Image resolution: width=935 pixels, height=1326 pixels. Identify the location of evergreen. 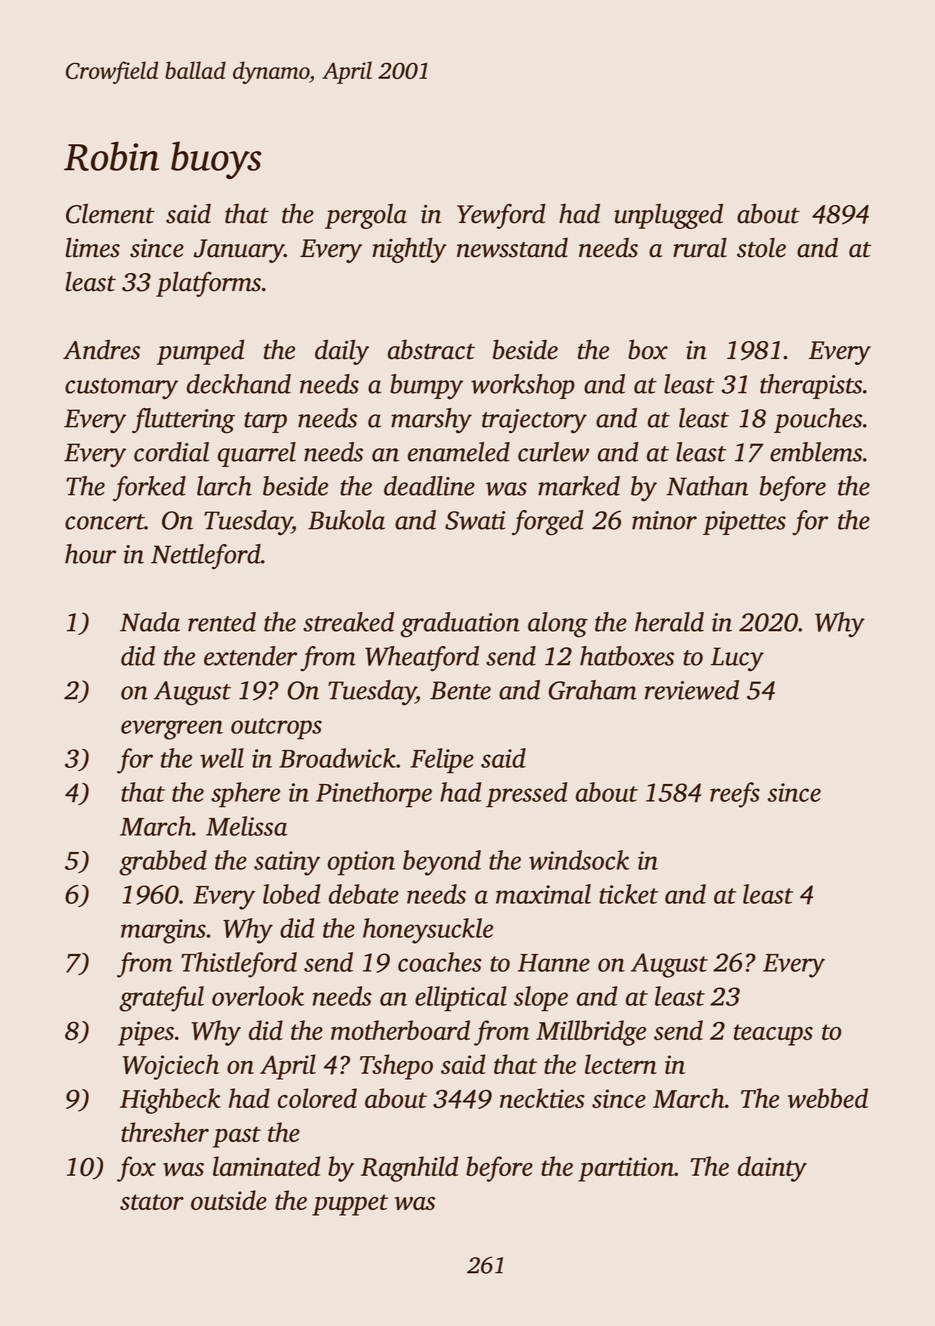
(172, 730).
